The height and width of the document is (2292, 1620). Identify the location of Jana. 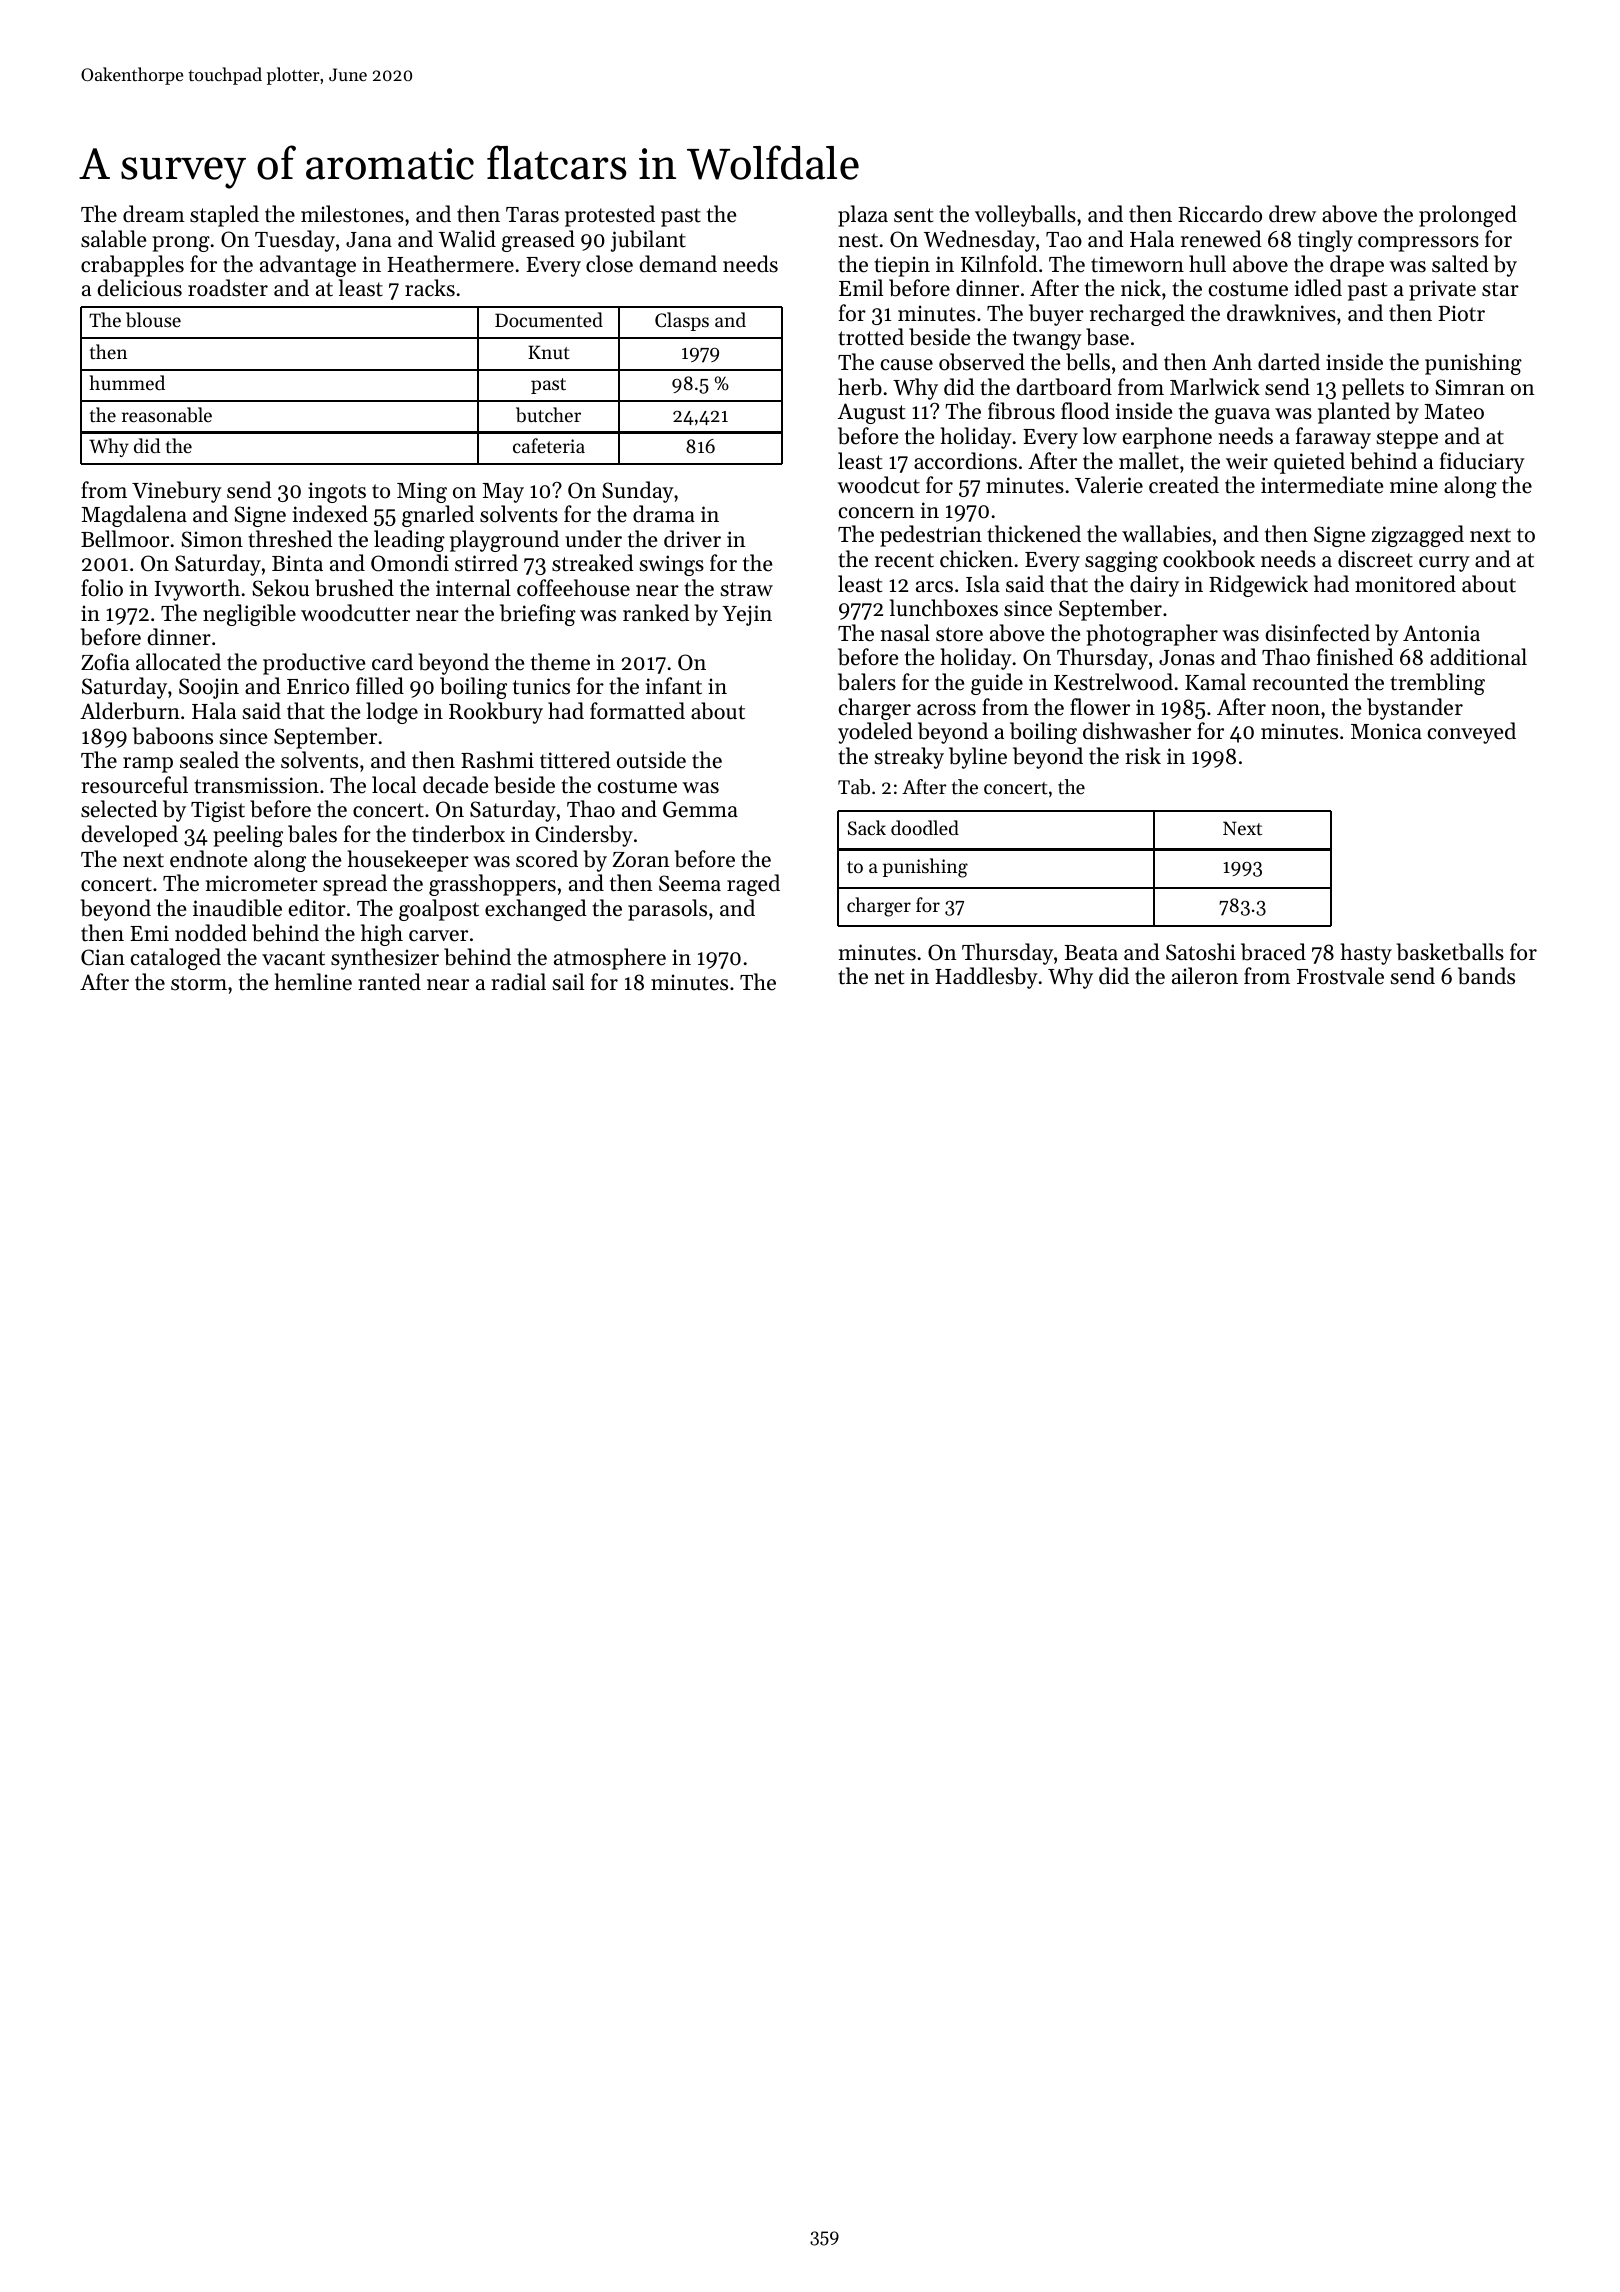
(369, 240).
